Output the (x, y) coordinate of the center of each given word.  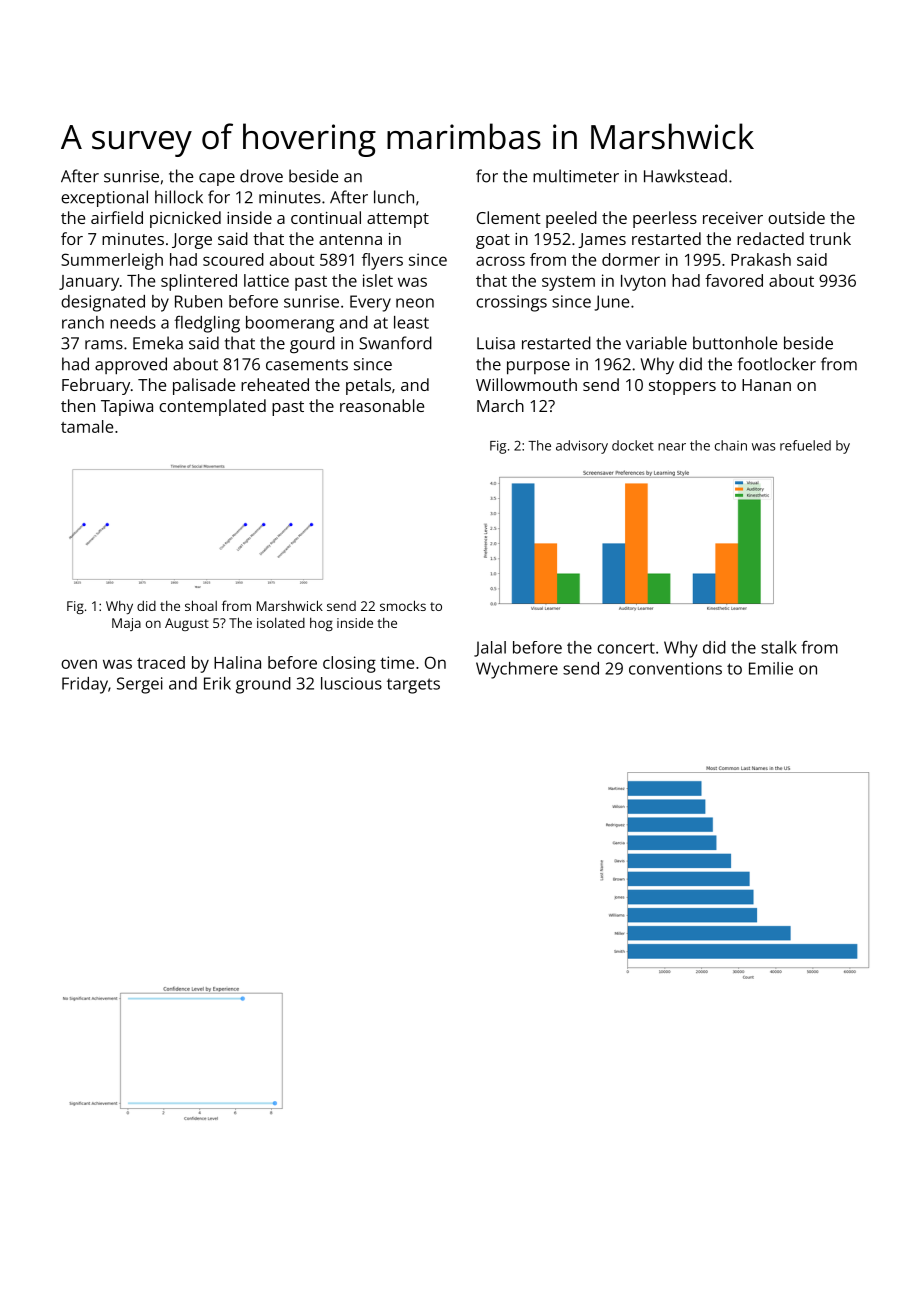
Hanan (766, 385)
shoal (201, 605)
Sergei (140, 685)
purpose (538, 368)
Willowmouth (526, 384)
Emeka (158, 343)
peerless (665, 219)
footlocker (777, 364)
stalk (779, 647)
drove (261, 176)
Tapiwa (127, 408)
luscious (351, 683)
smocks (403, 605)
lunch (394, 197)
